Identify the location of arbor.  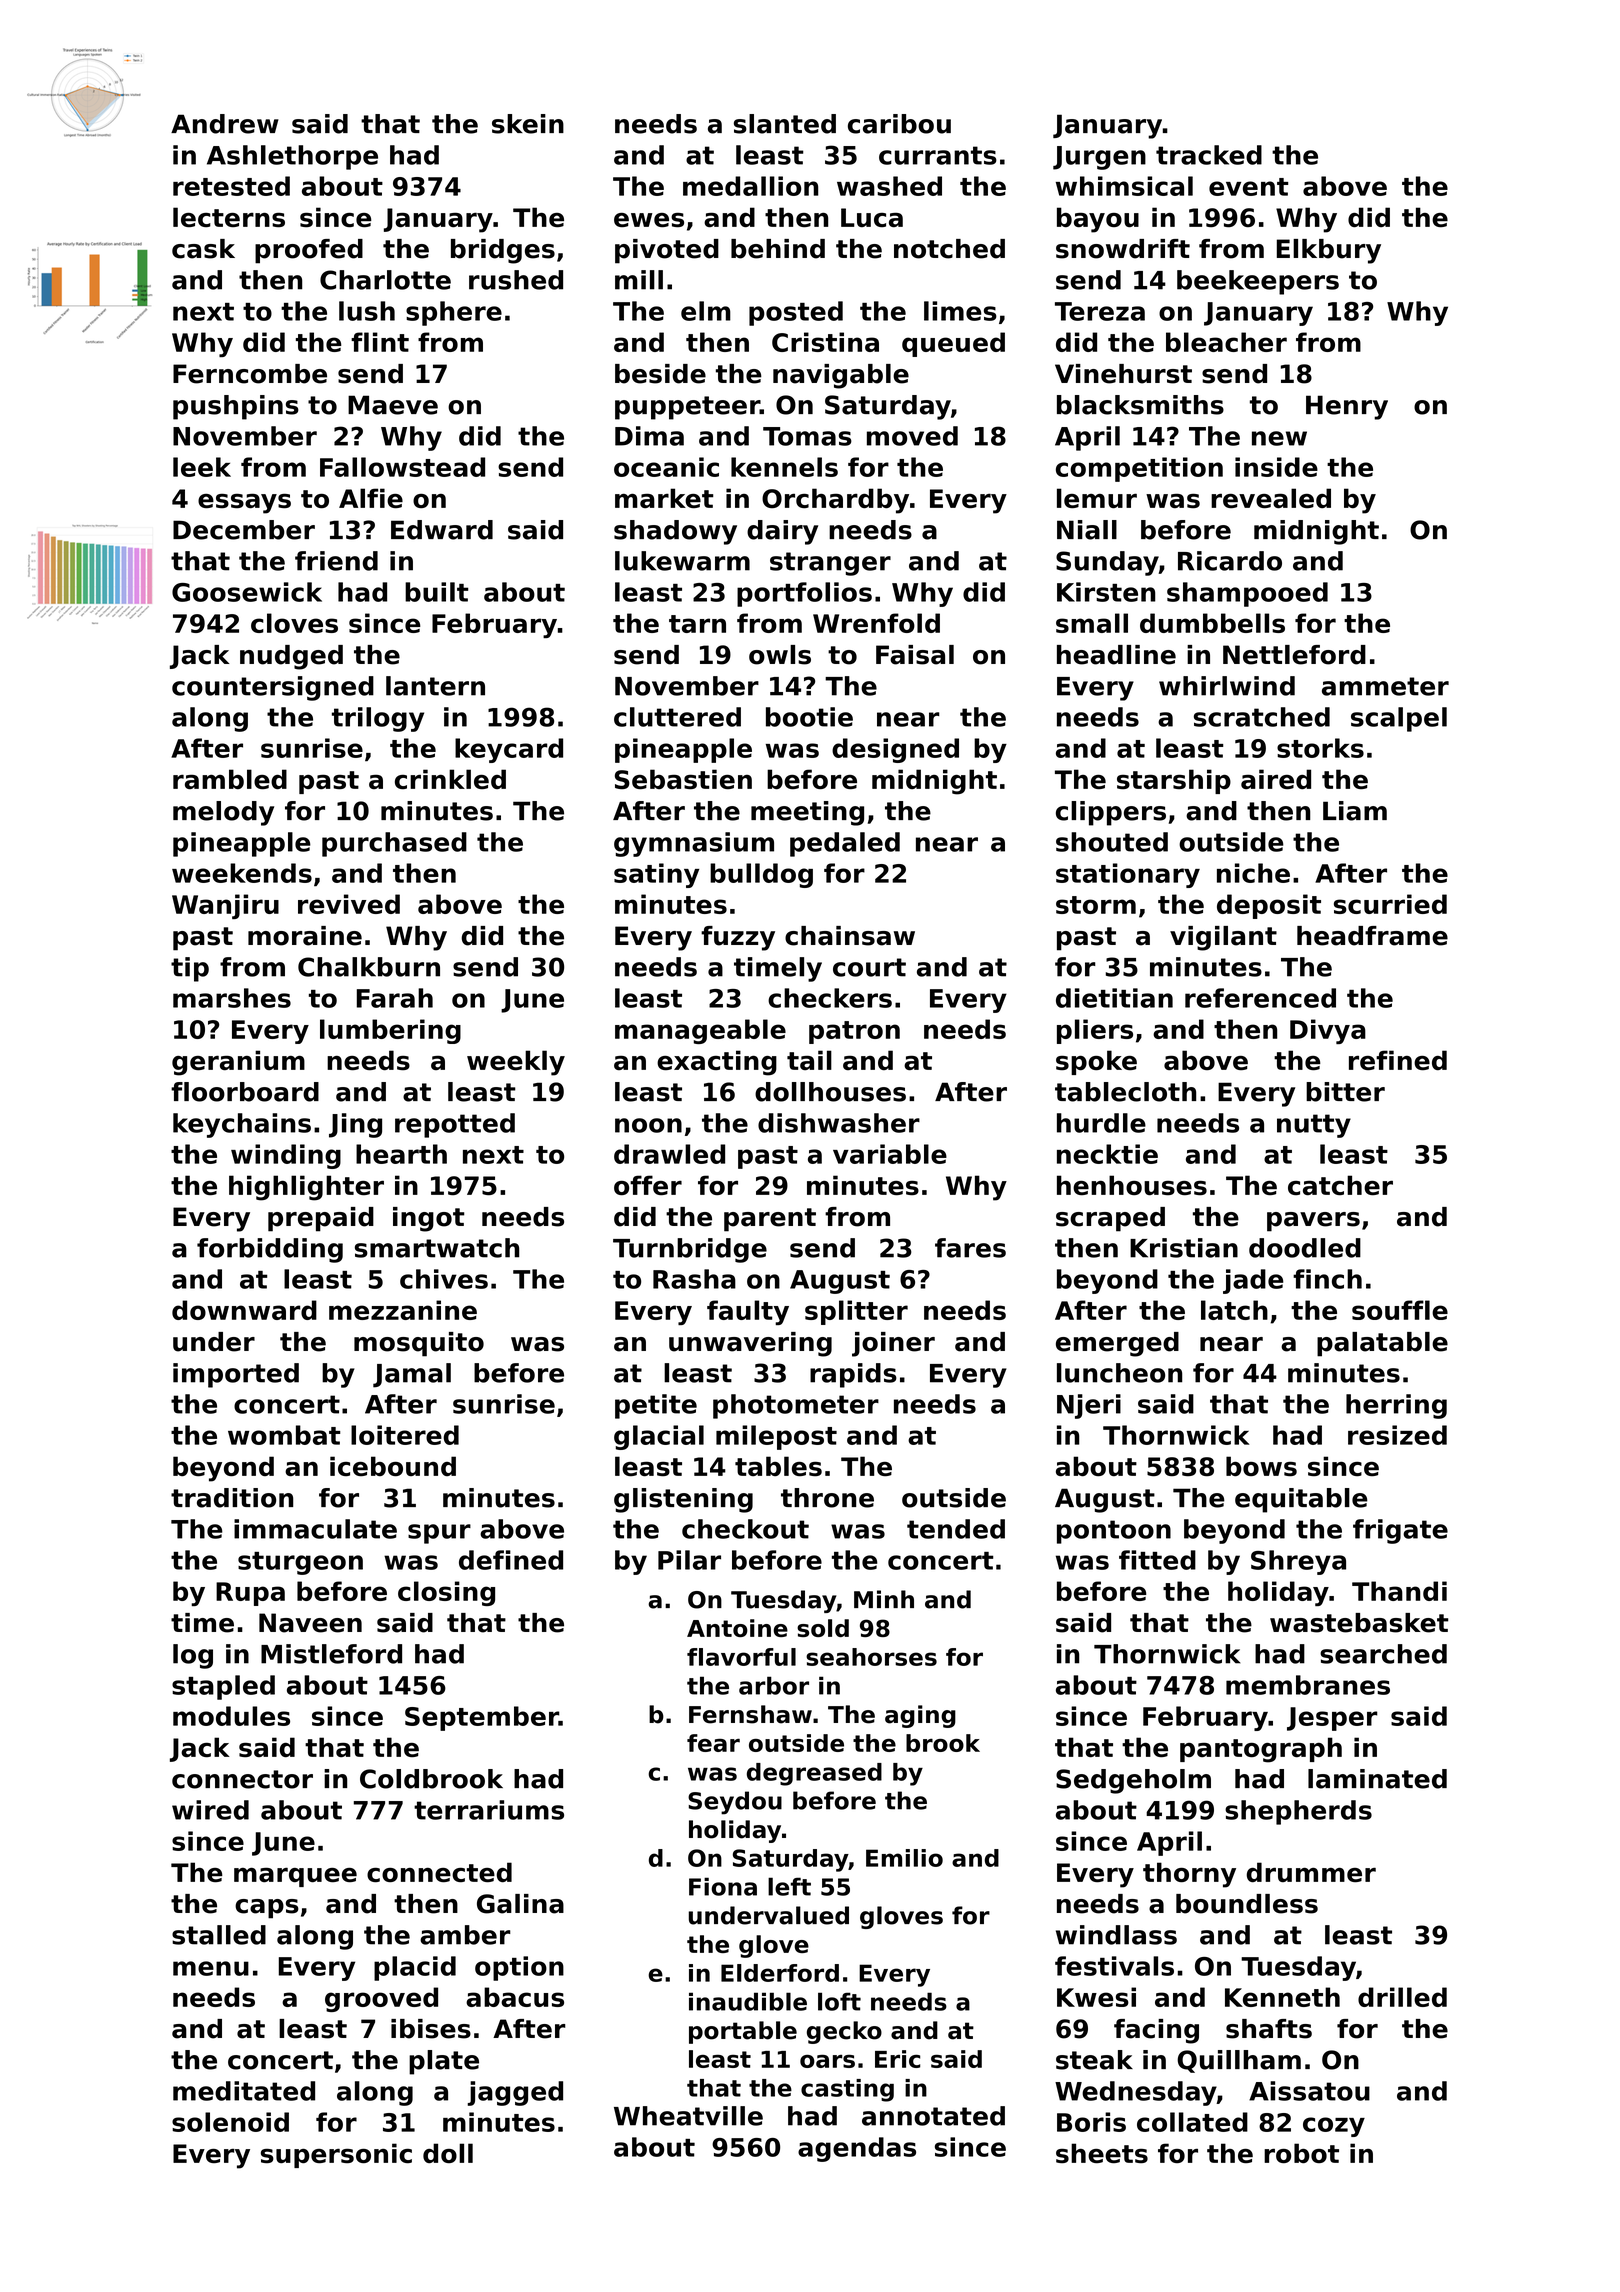
(774, 1685).
